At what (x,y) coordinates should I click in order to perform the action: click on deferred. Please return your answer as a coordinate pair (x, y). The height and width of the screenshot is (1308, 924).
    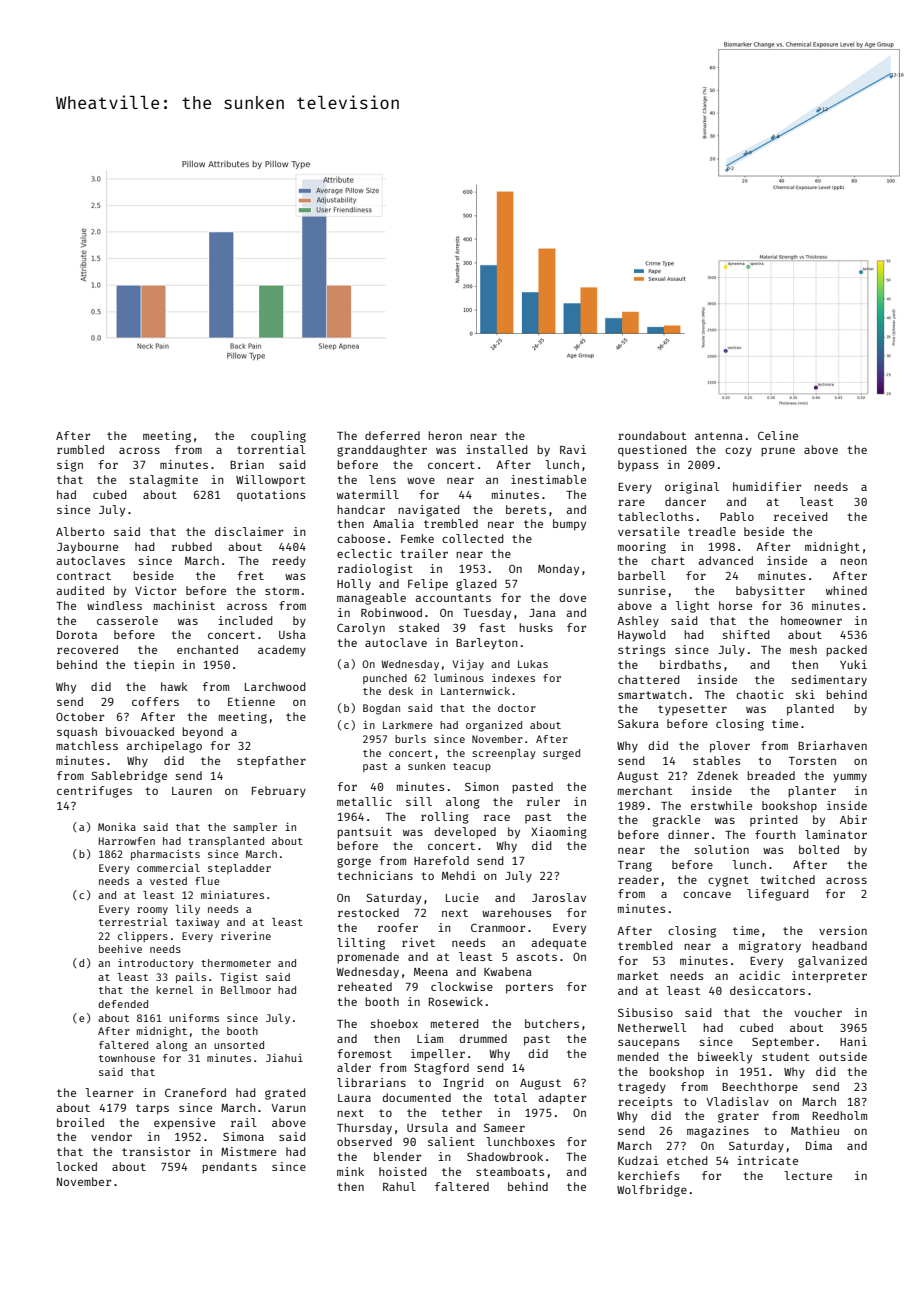
    Looking at the image, I should click on (392, 435).
